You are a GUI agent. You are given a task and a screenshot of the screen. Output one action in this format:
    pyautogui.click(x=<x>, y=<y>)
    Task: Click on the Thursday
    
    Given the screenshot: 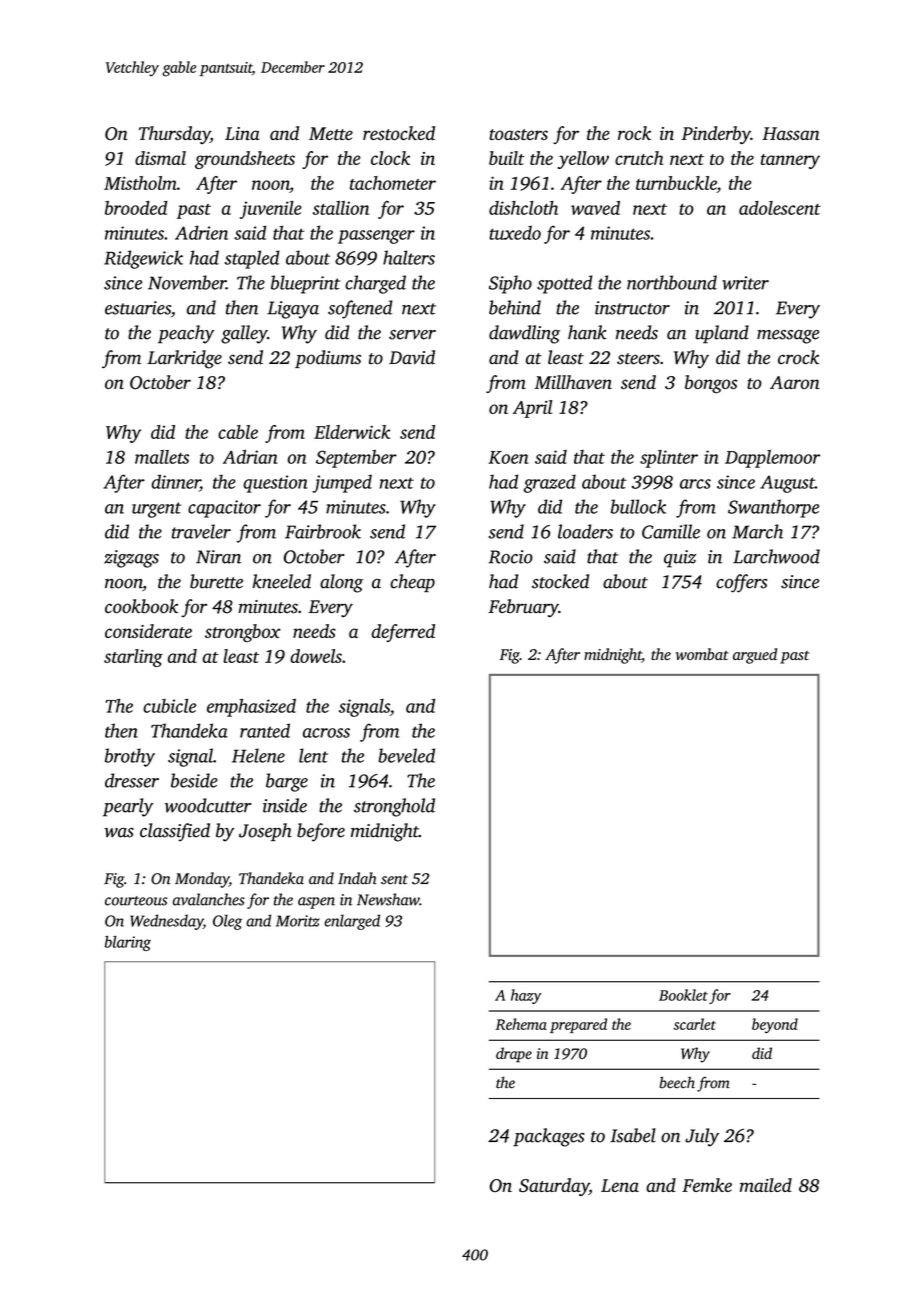 What is the action you would take?
    pyautogui.click(x=174, y=135)
